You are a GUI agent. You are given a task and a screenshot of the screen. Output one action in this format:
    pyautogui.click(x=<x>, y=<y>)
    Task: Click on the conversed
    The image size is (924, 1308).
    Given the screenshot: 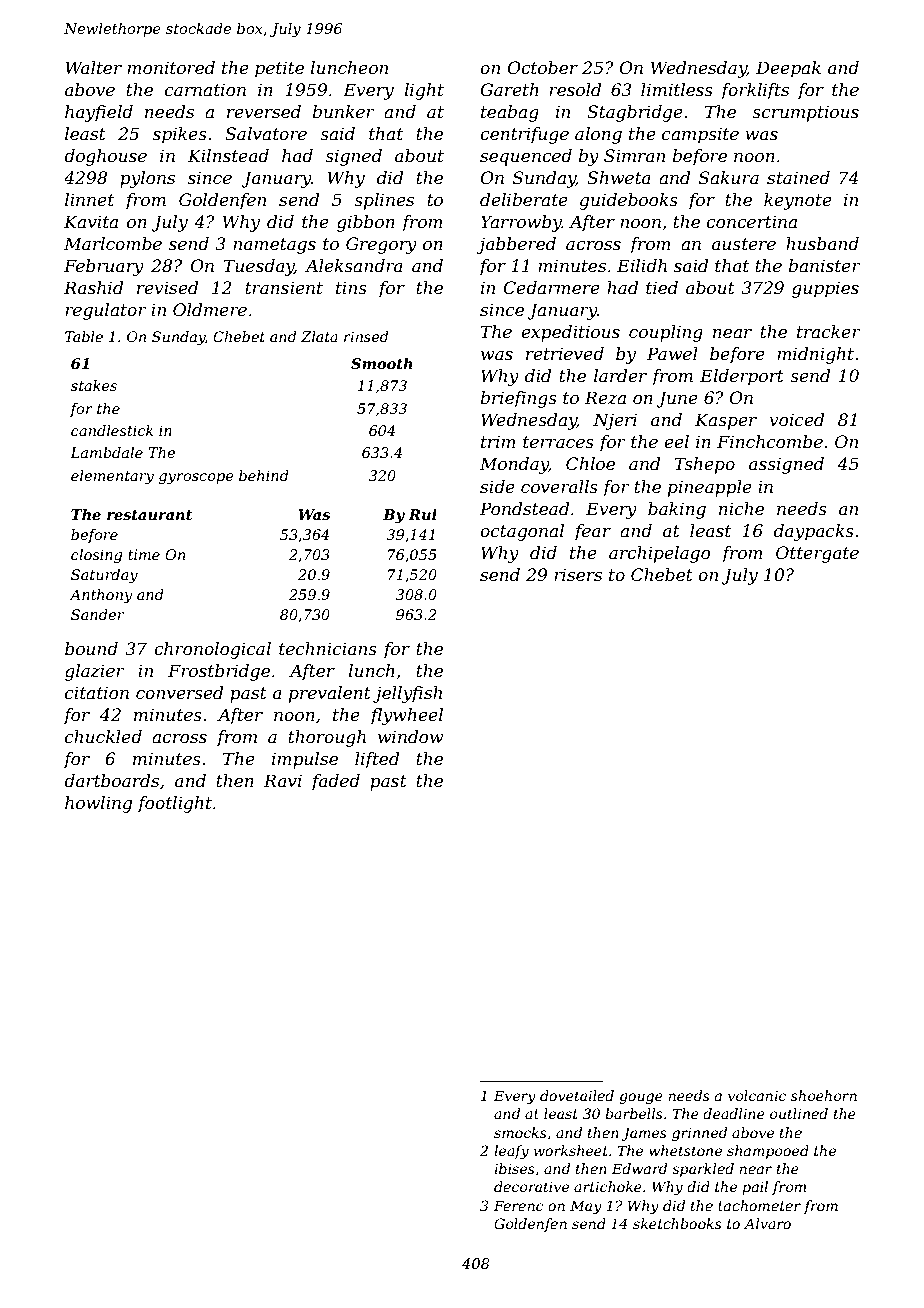 What is the action you would take?
    pyautogui.click(x=179, y=692)
